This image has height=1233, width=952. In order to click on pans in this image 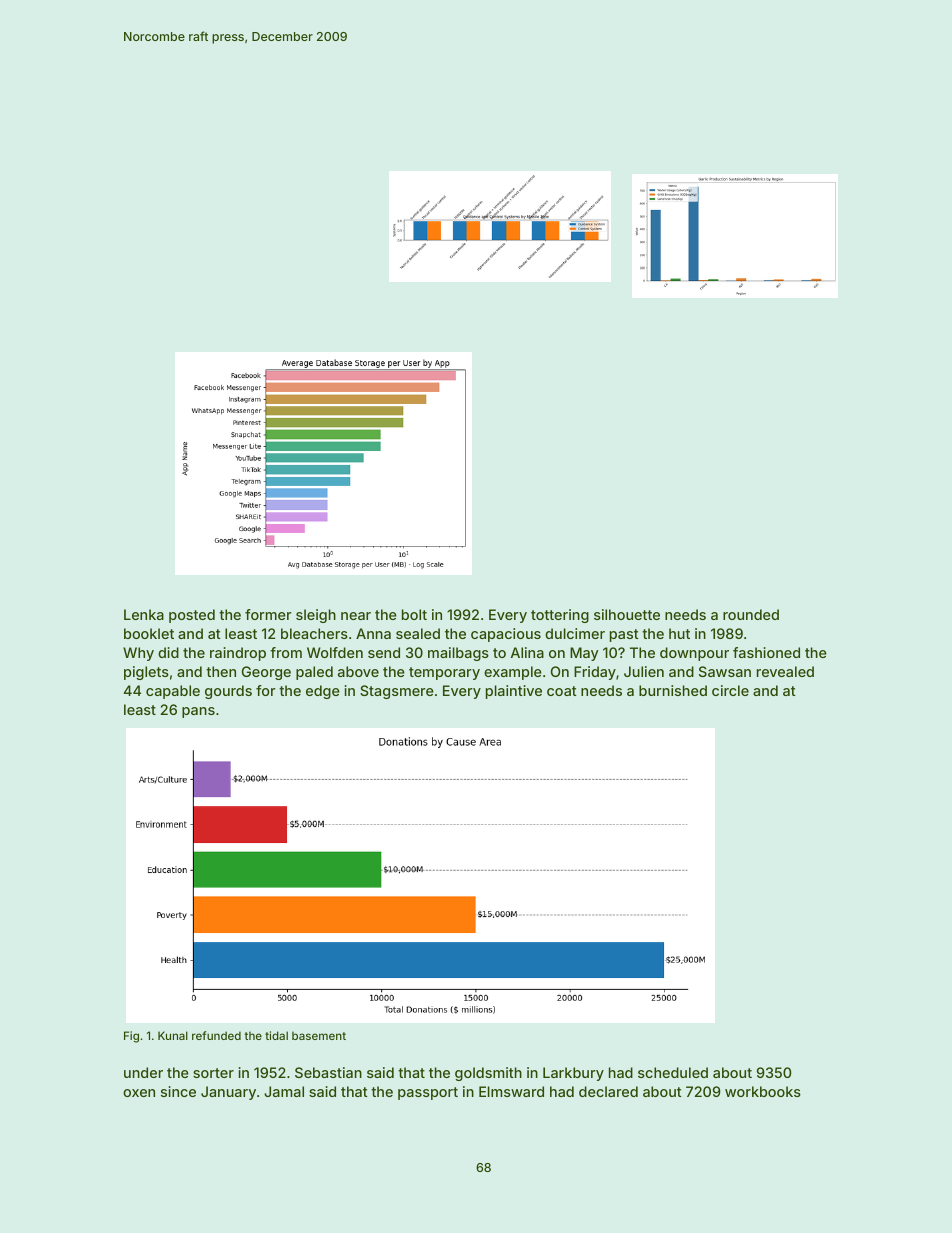, I will do `click(198, 712)`.
